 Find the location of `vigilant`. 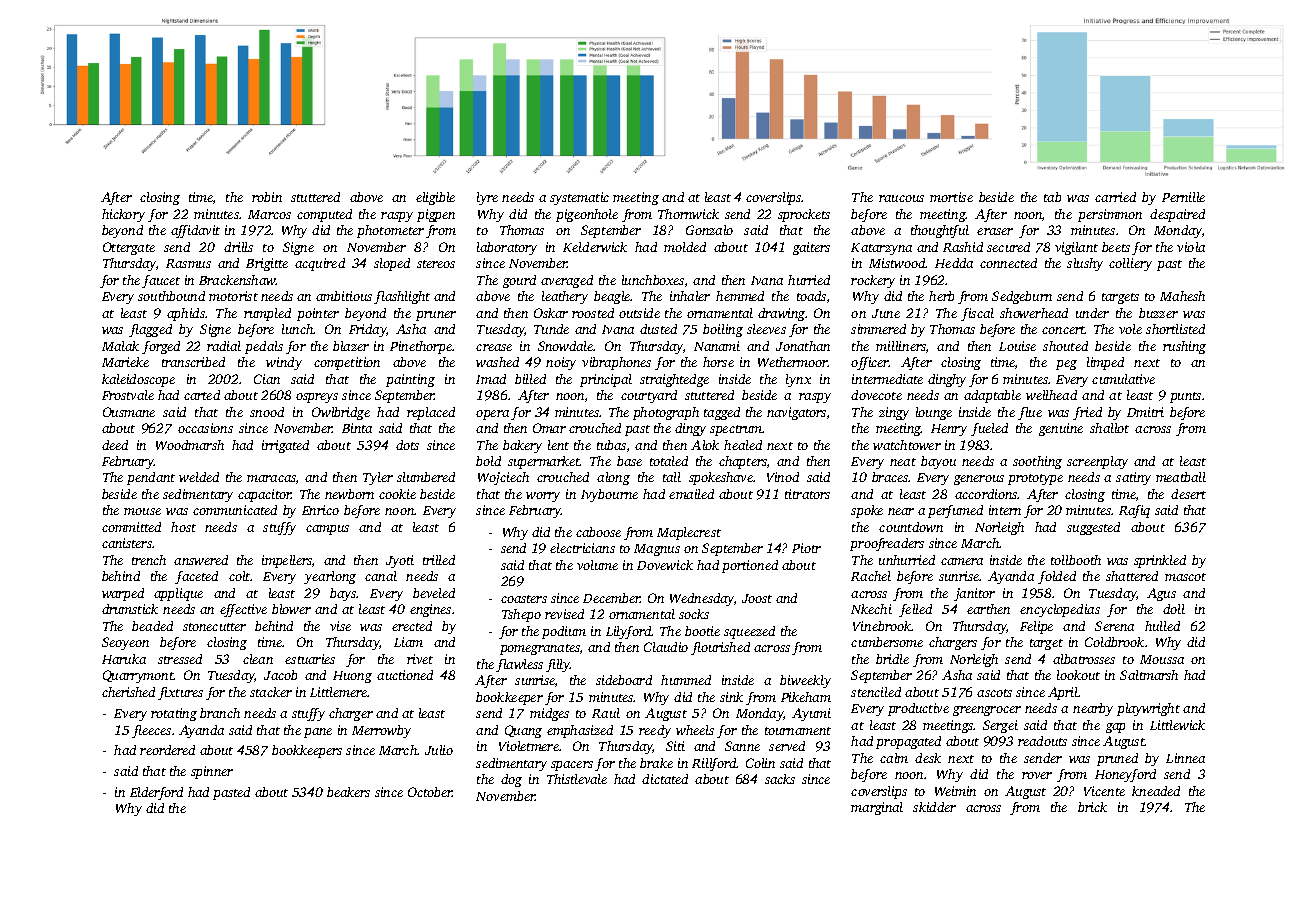

vigilant is located at coordinates (1076, 248).
